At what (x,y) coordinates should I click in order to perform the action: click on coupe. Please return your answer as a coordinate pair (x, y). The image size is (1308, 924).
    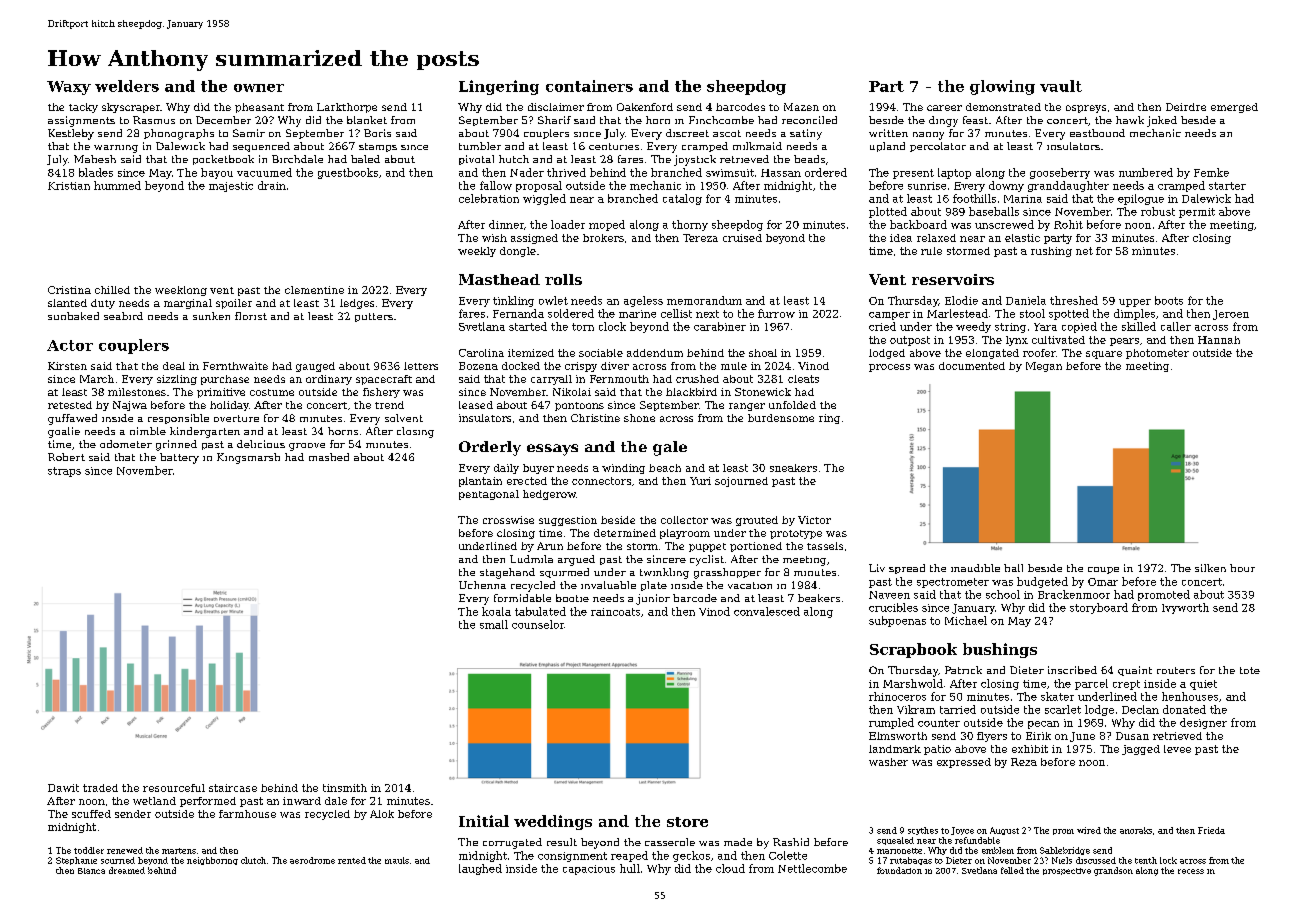
    Looking at the image, I should click on (1103, 570).
